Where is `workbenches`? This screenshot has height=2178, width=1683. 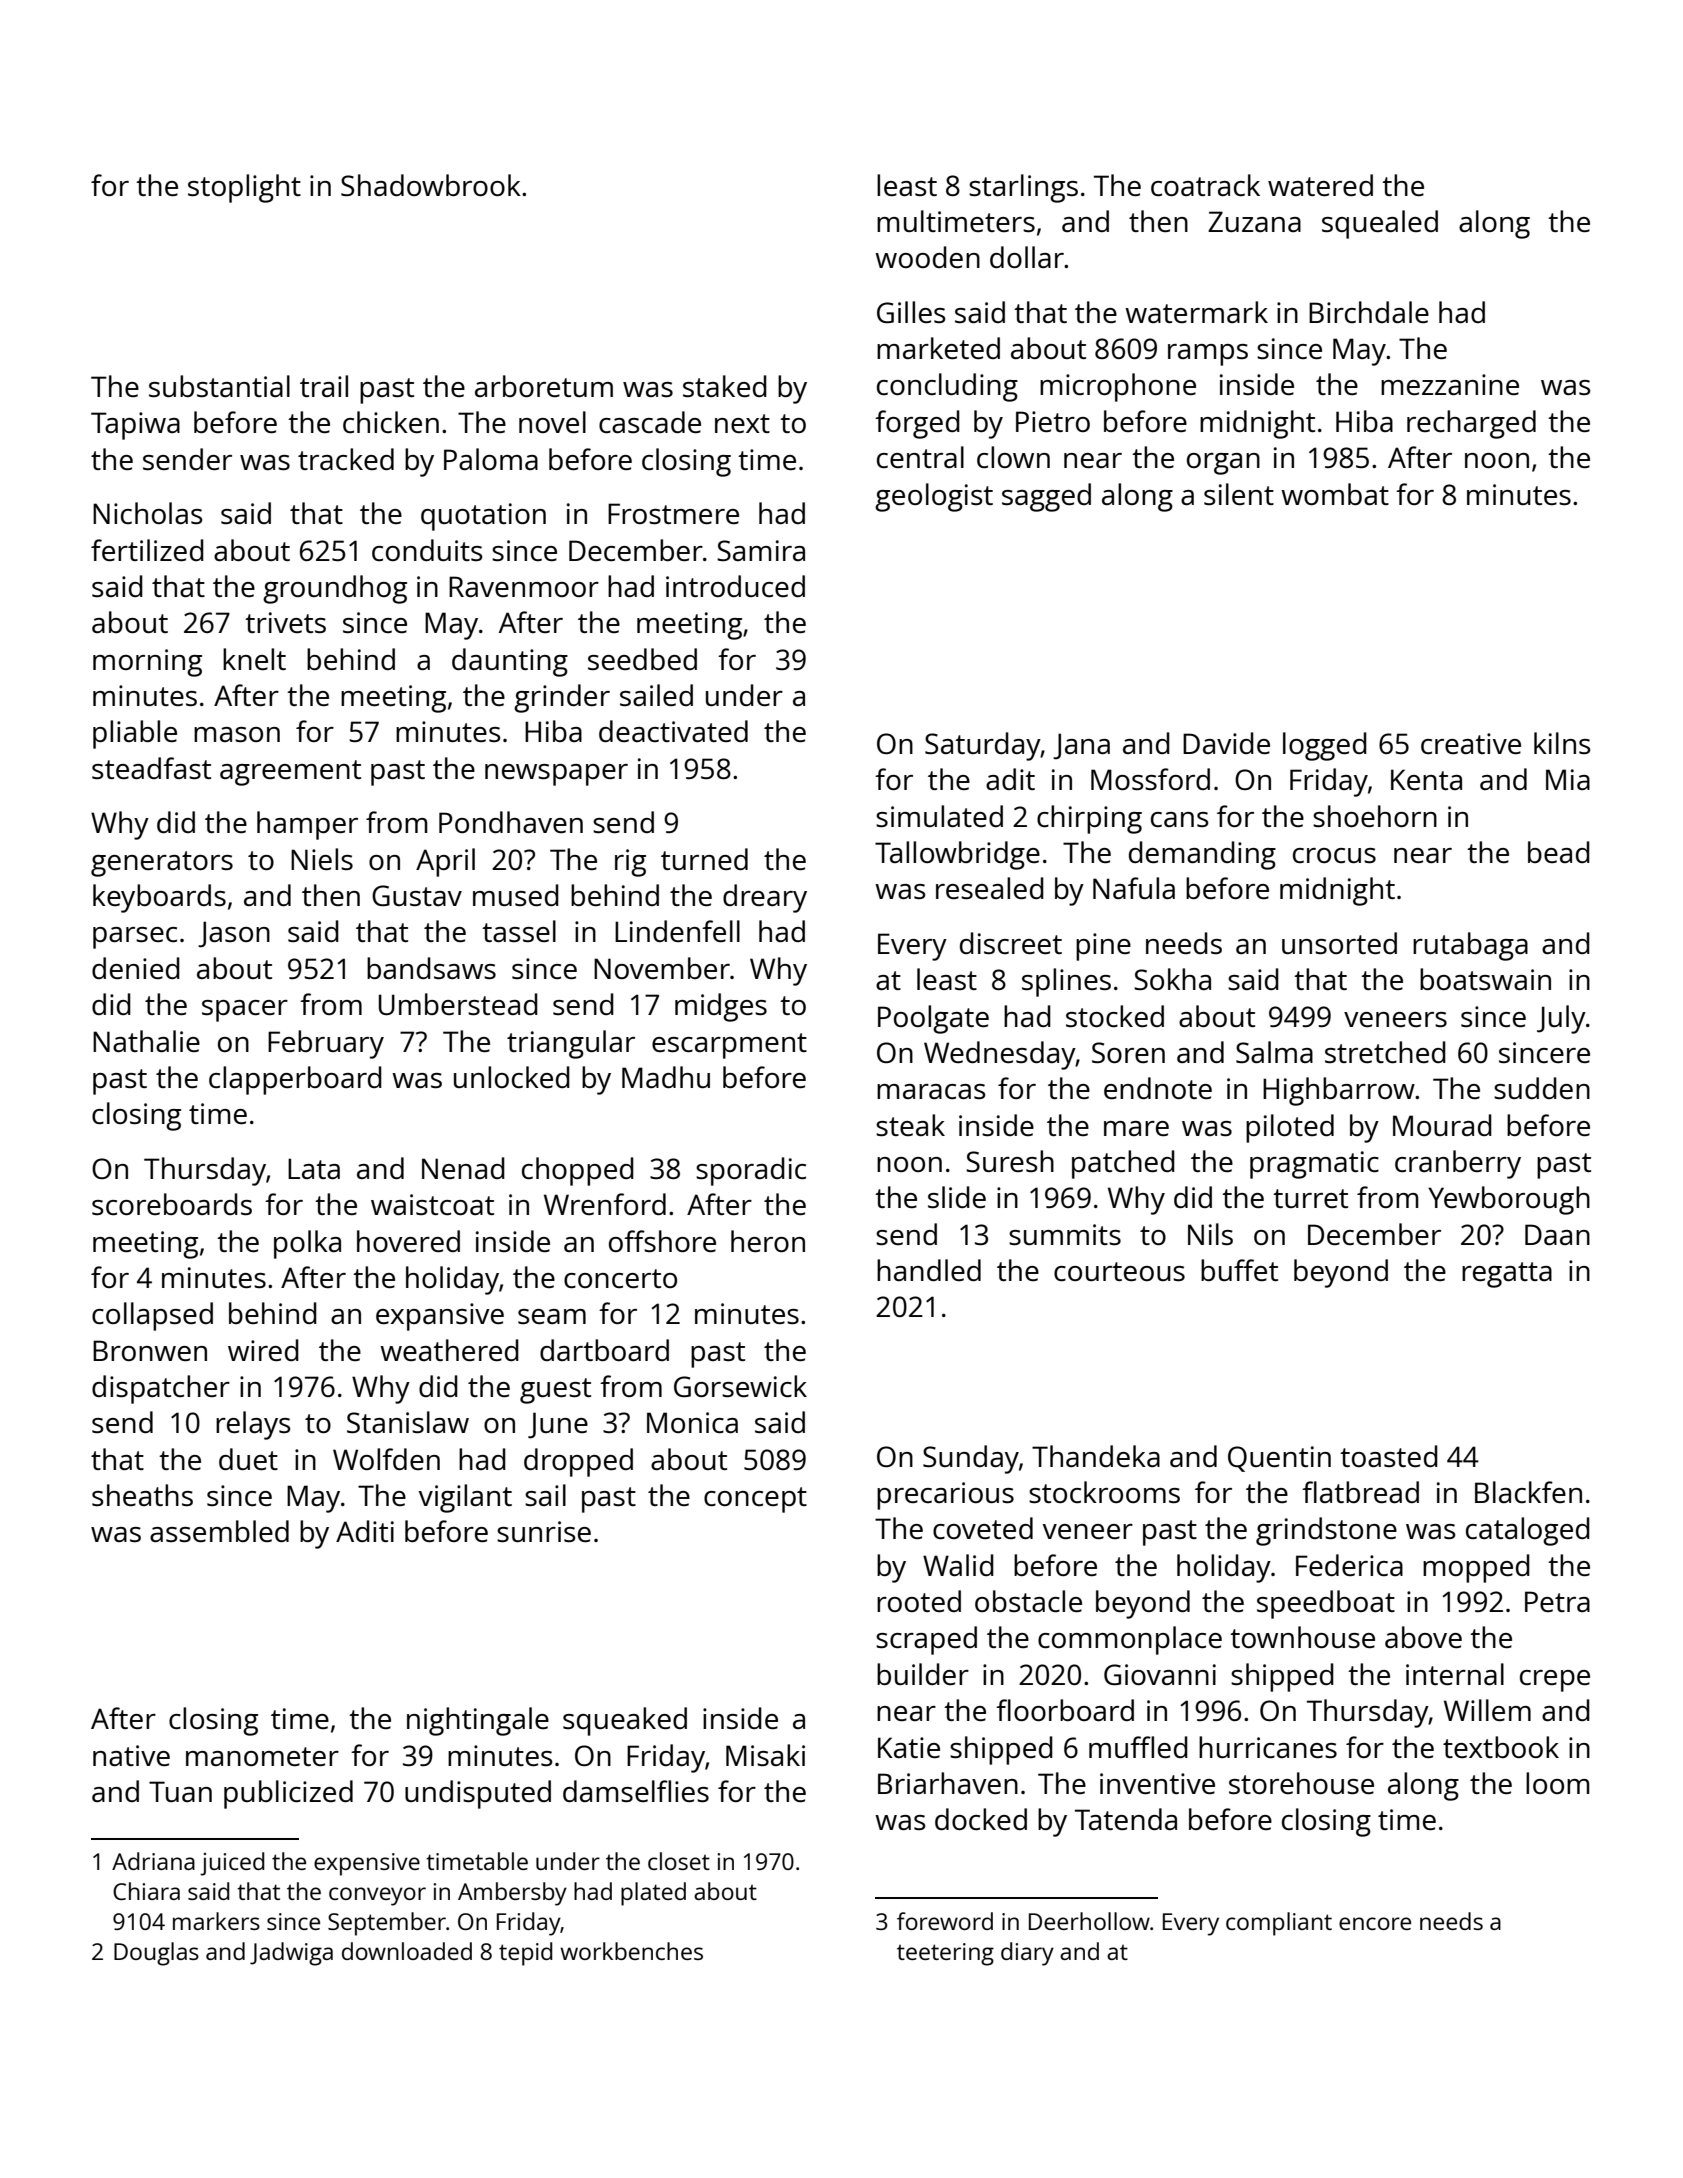
workbenches is located at coordinates (631, 1951).
